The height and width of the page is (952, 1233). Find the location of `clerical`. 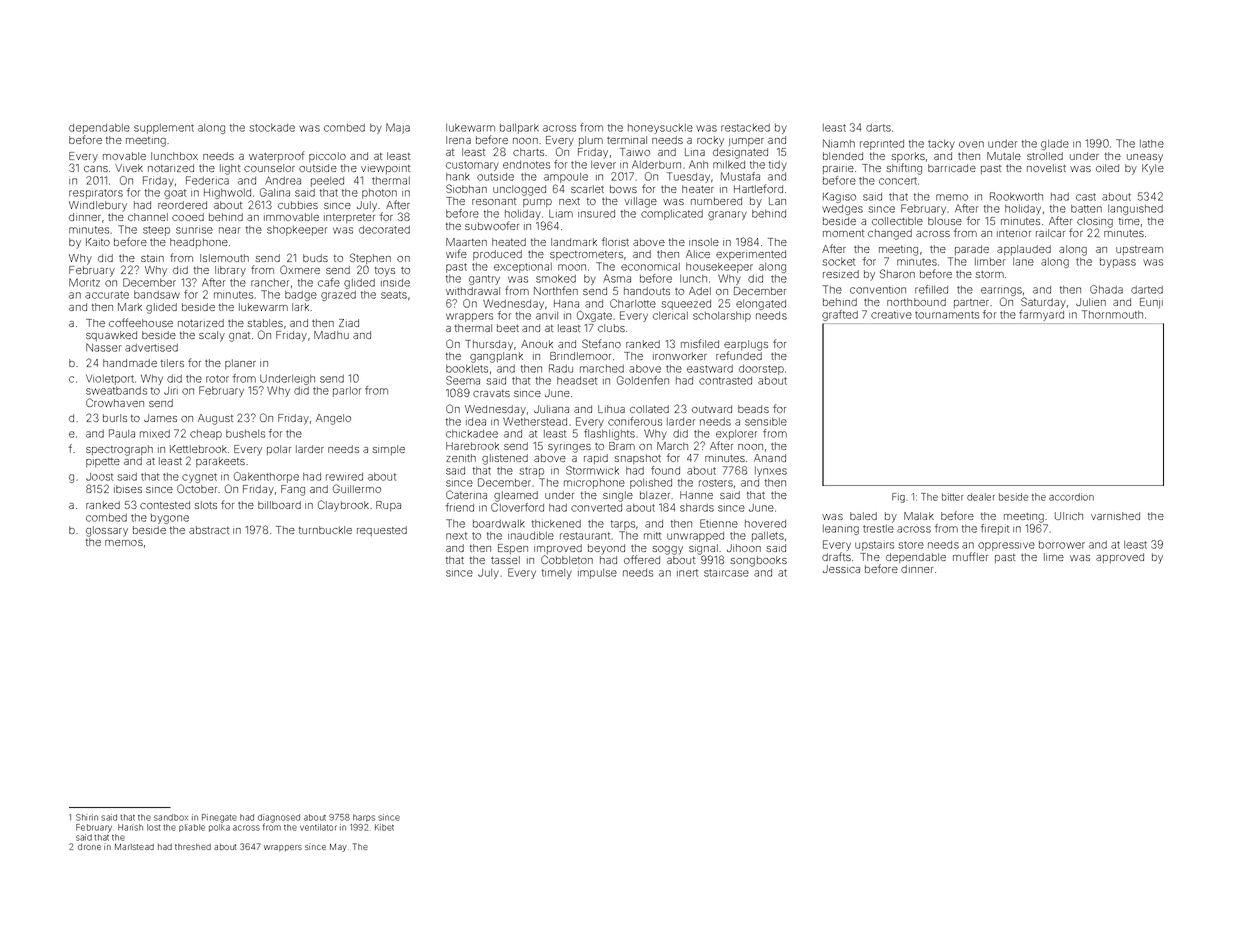

clerical is located at coordinates (670, 316).
